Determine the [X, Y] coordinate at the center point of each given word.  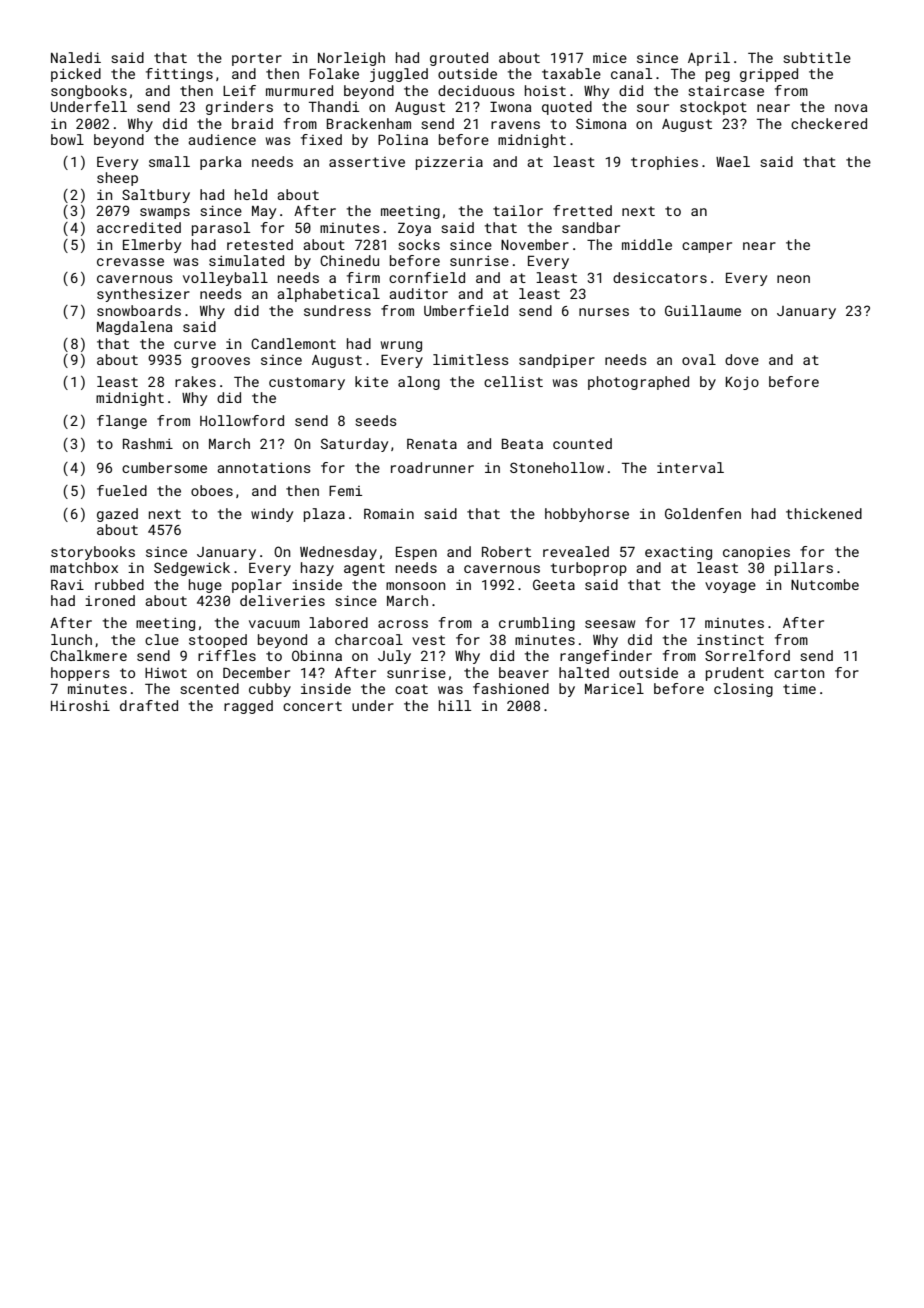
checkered [829, 123]
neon [793, 279]
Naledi [76, 57]
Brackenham [369, 123]
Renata [432, 444]
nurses [604, 312]
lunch [71, 639]
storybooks [93, 553]
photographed [638, 383]
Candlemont [293, 343]
